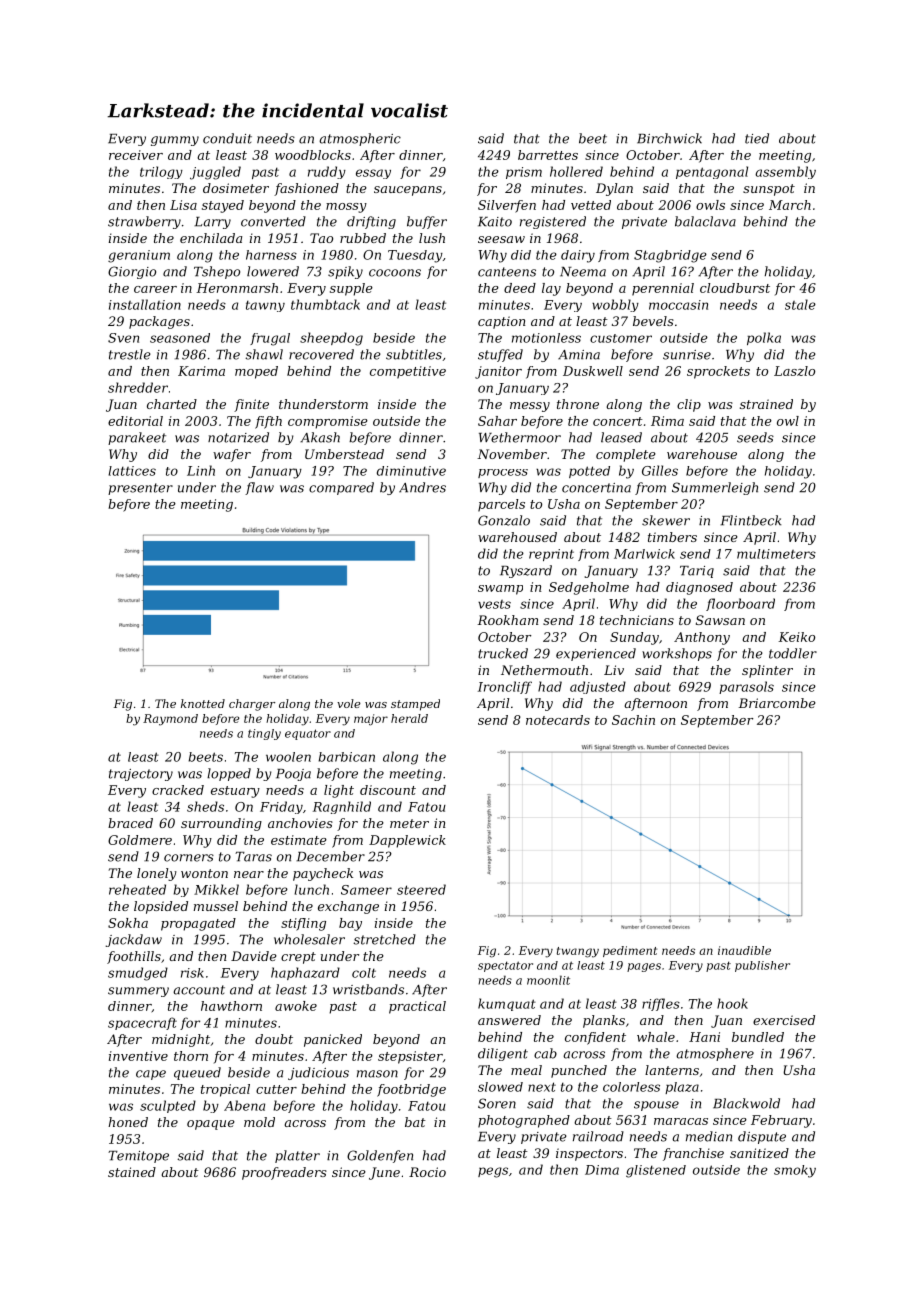  What do you see at coordinates (138, 387) in the document?
I see `shredder` at bounding box center [138, 387].
